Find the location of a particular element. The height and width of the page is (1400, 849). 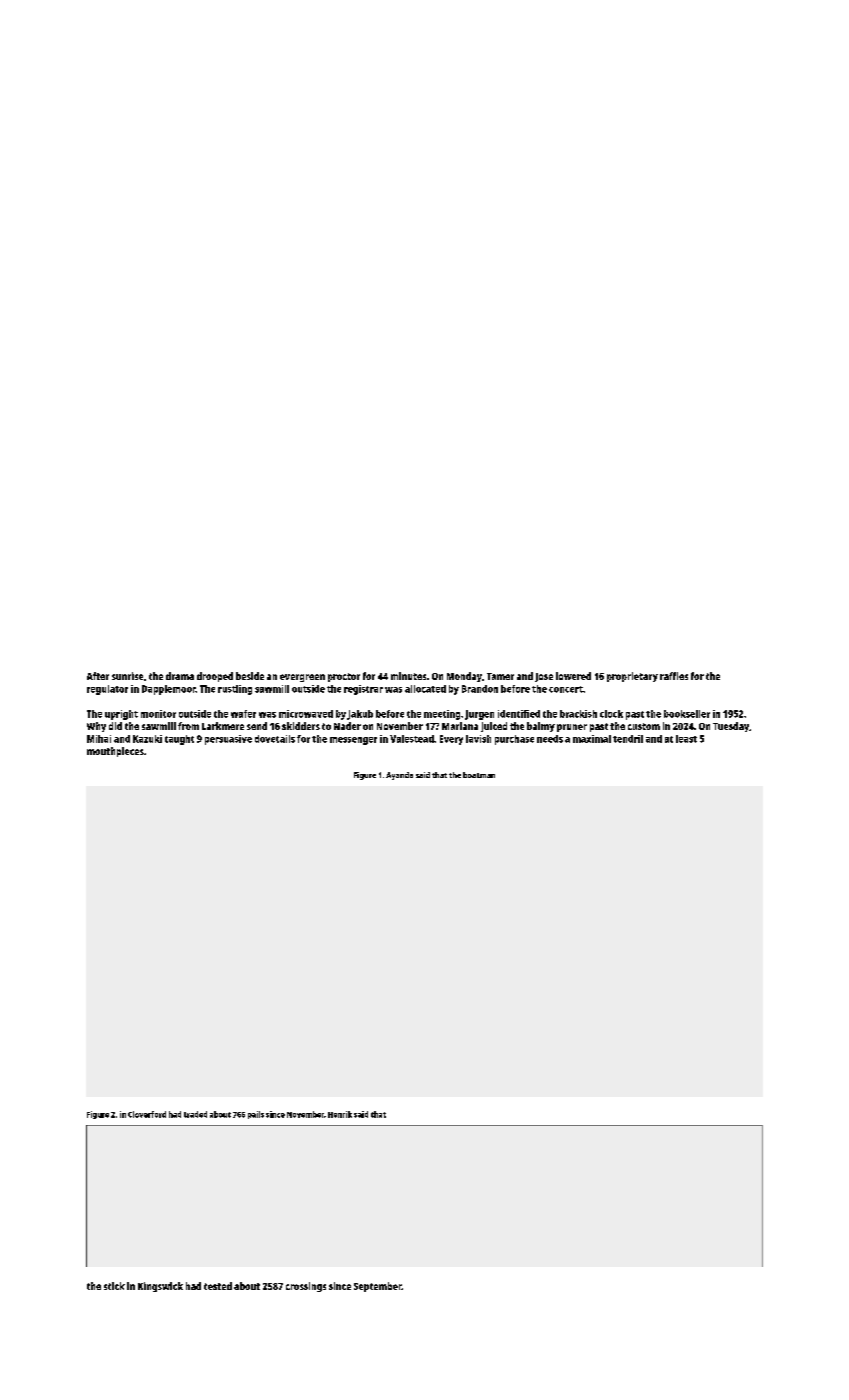

traded is located at coordinates (195, 1114).
